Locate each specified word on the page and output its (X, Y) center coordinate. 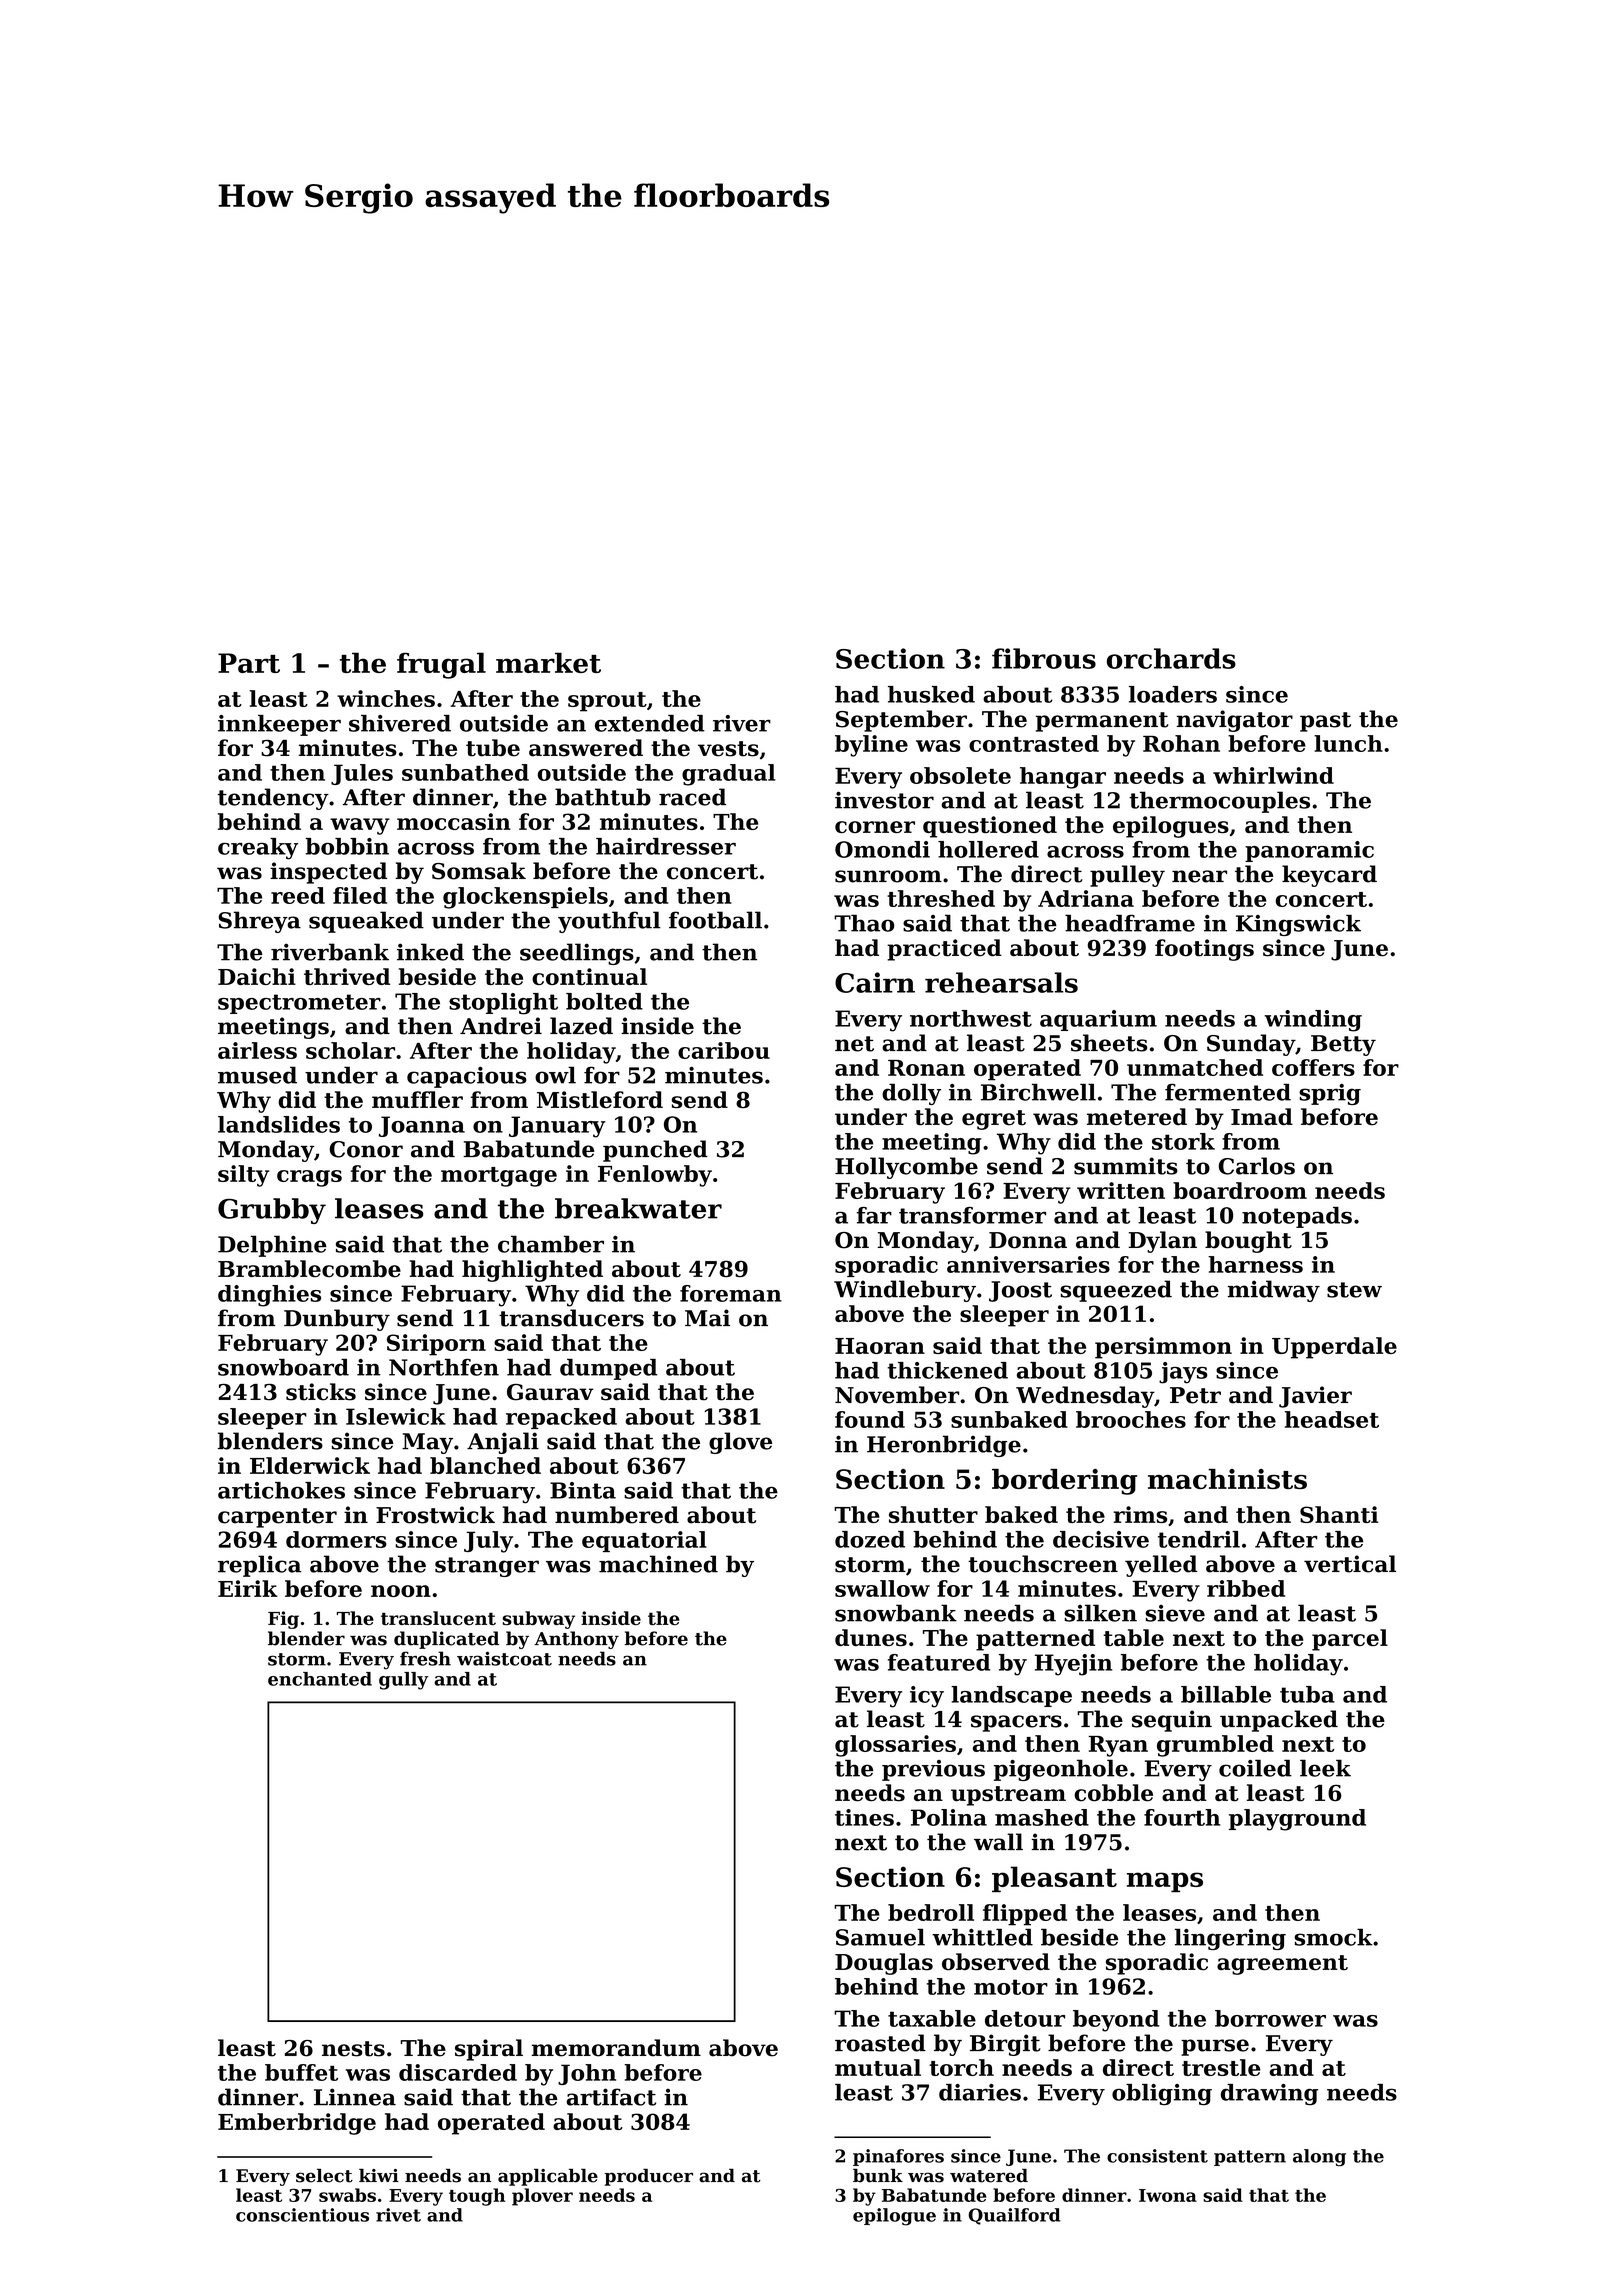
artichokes (281, 1490)
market (548, 662)
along (1319, 2158)
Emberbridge (297, 2124)
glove (740, 1443)
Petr (1195, 1395)
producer (648, 2177)
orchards (1171, 658)
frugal (441, 665)
